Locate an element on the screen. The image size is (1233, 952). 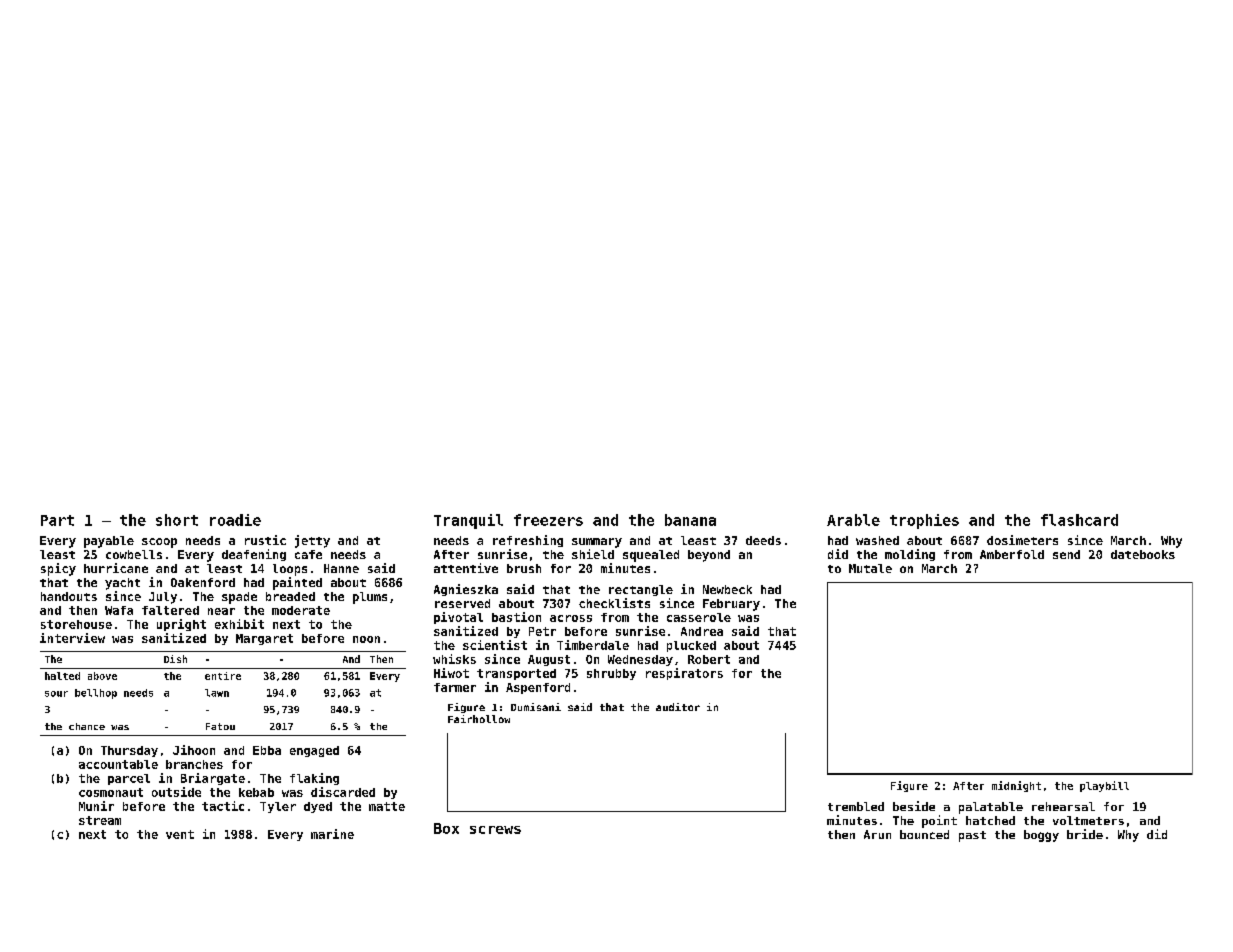
Robert is located at coordinates (709, 659).
